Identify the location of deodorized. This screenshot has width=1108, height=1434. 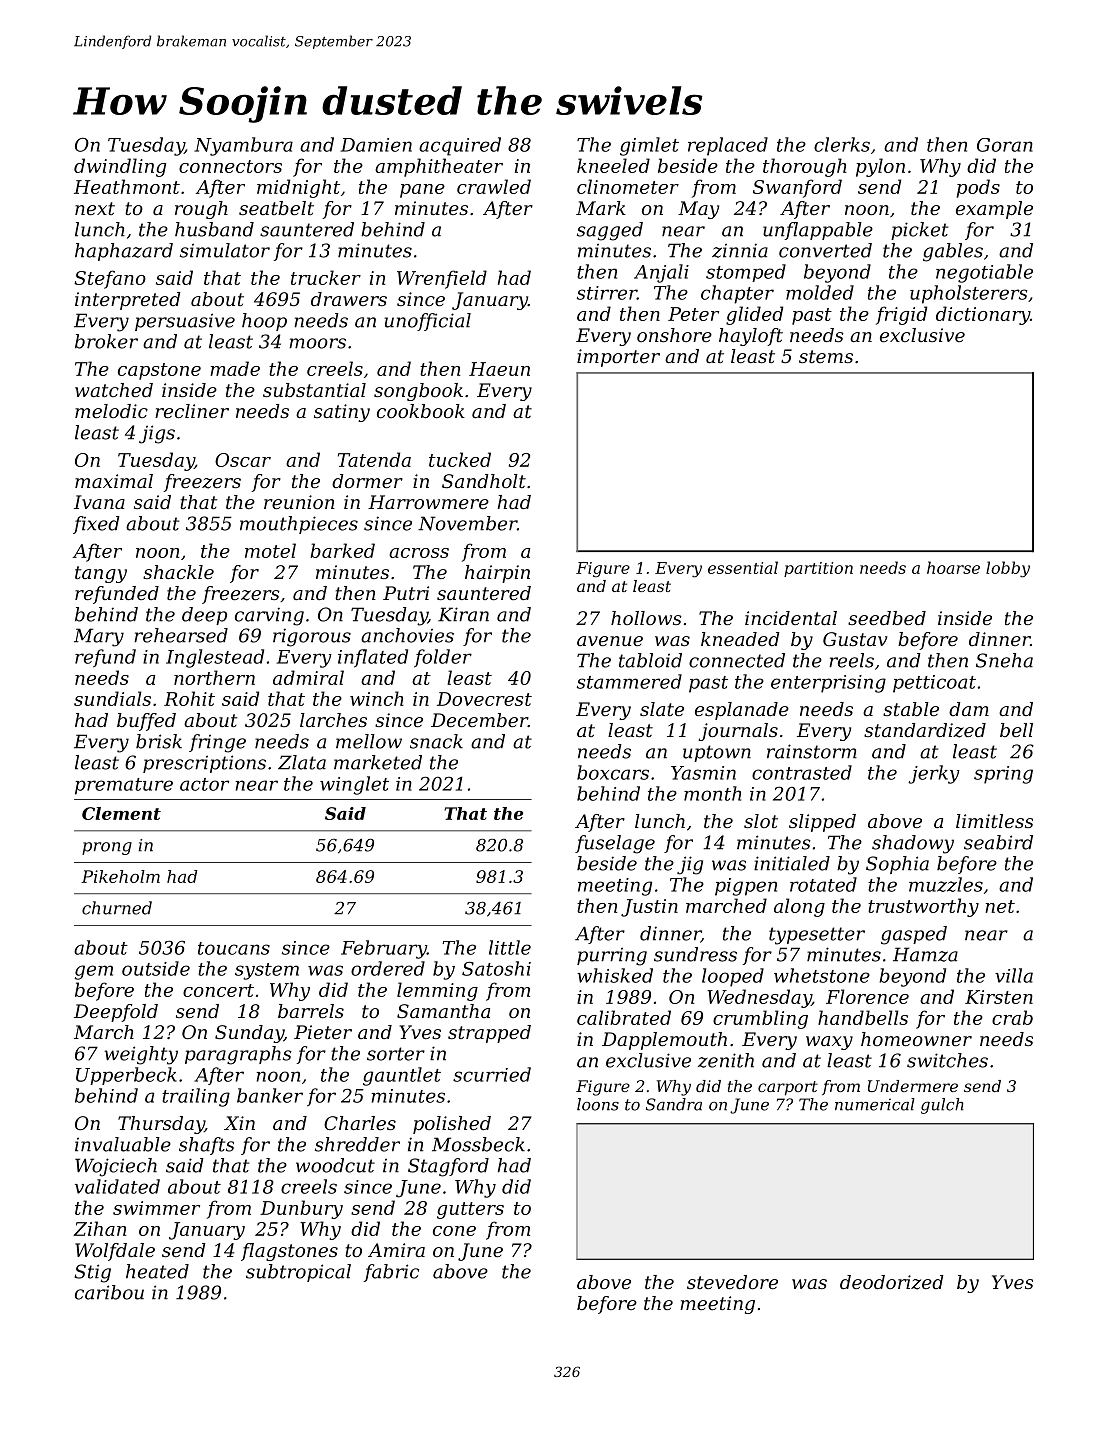
(892, 1282).
